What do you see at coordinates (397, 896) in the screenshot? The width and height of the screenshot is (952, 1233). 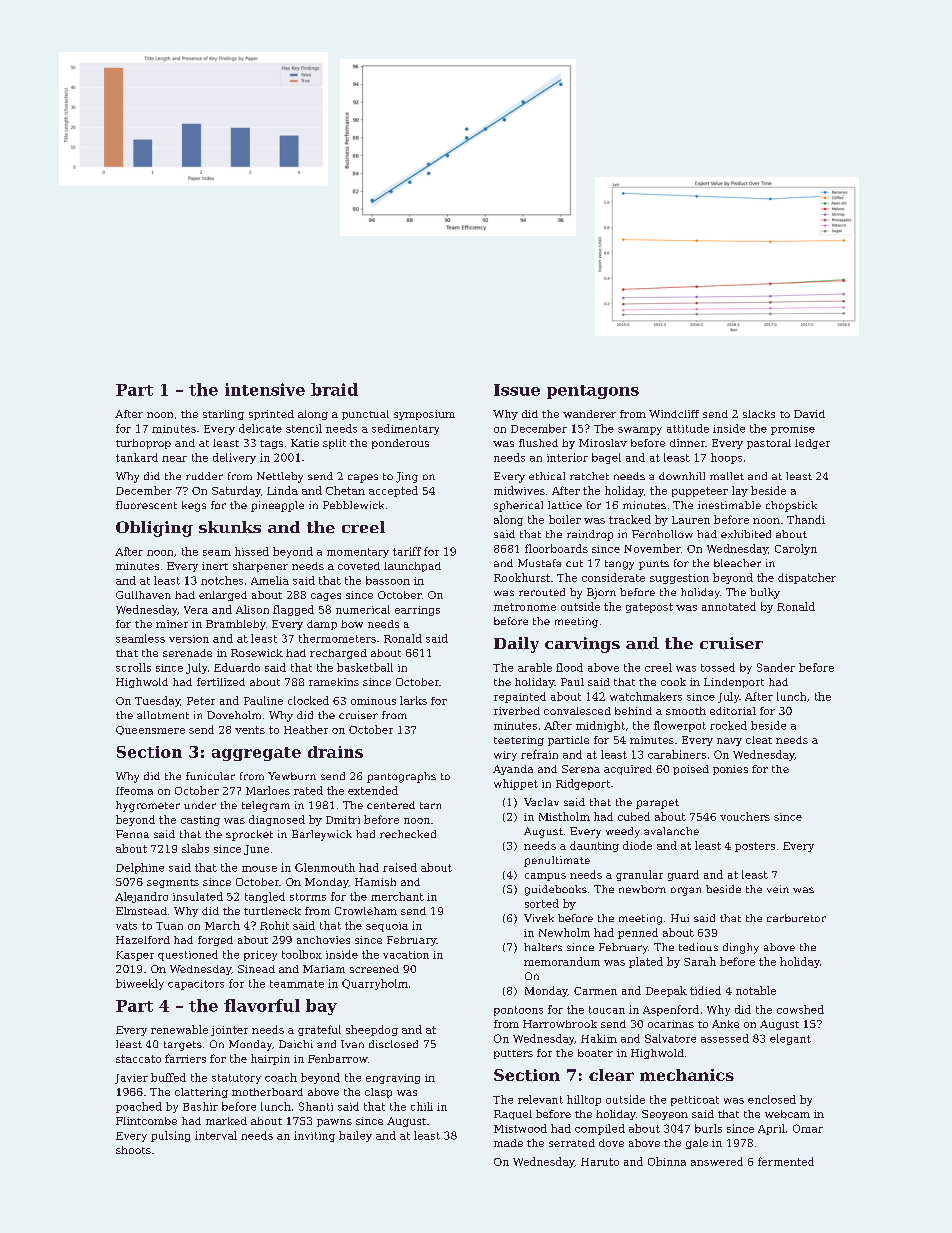 I see `merchant` at bounding box center [397, 896].
